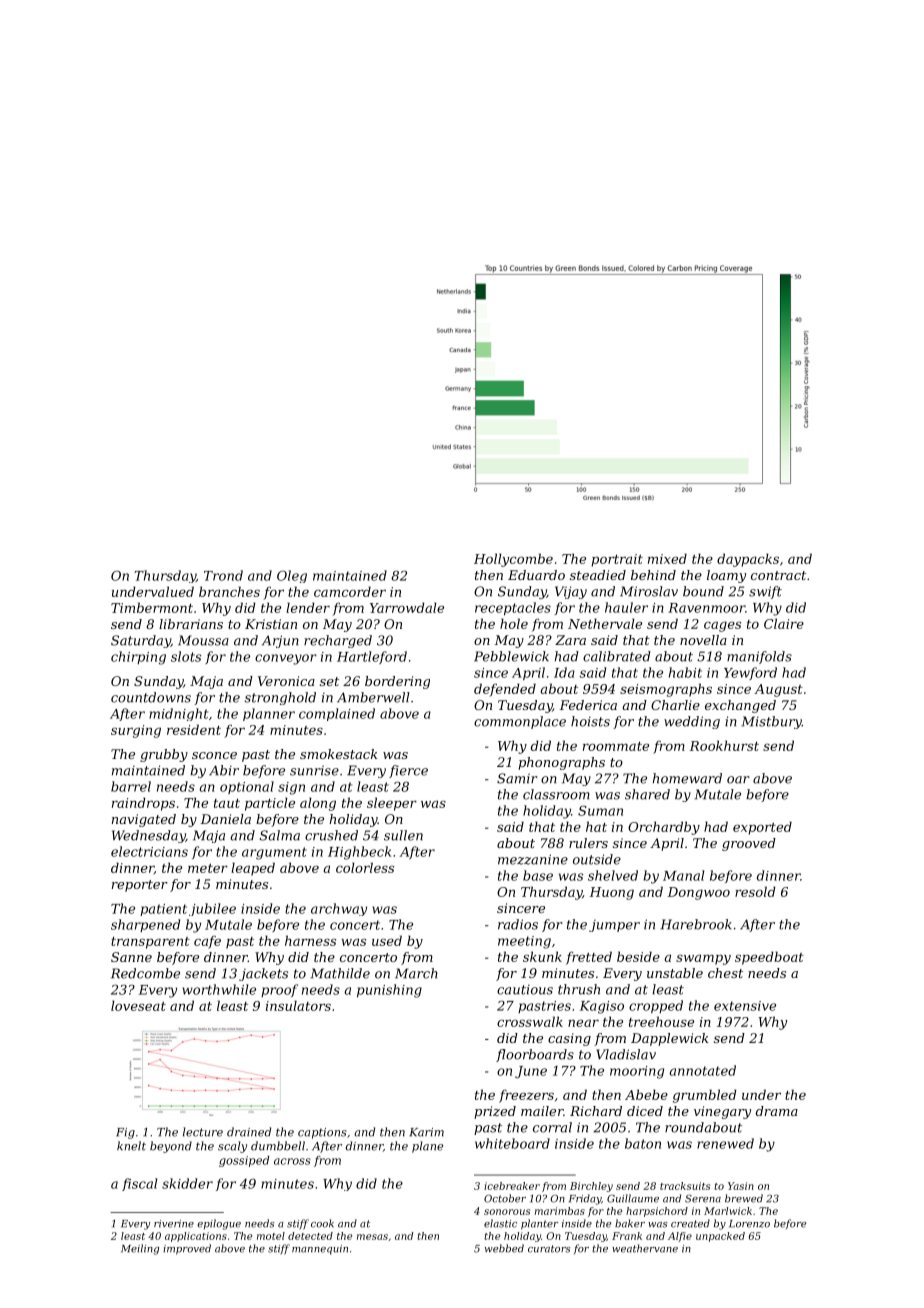 The width and height of the image is (924, 1308). What do you see at coordinates (696, 924) in the image?
I see `Harebrook` at bounding box center [696, 924].
